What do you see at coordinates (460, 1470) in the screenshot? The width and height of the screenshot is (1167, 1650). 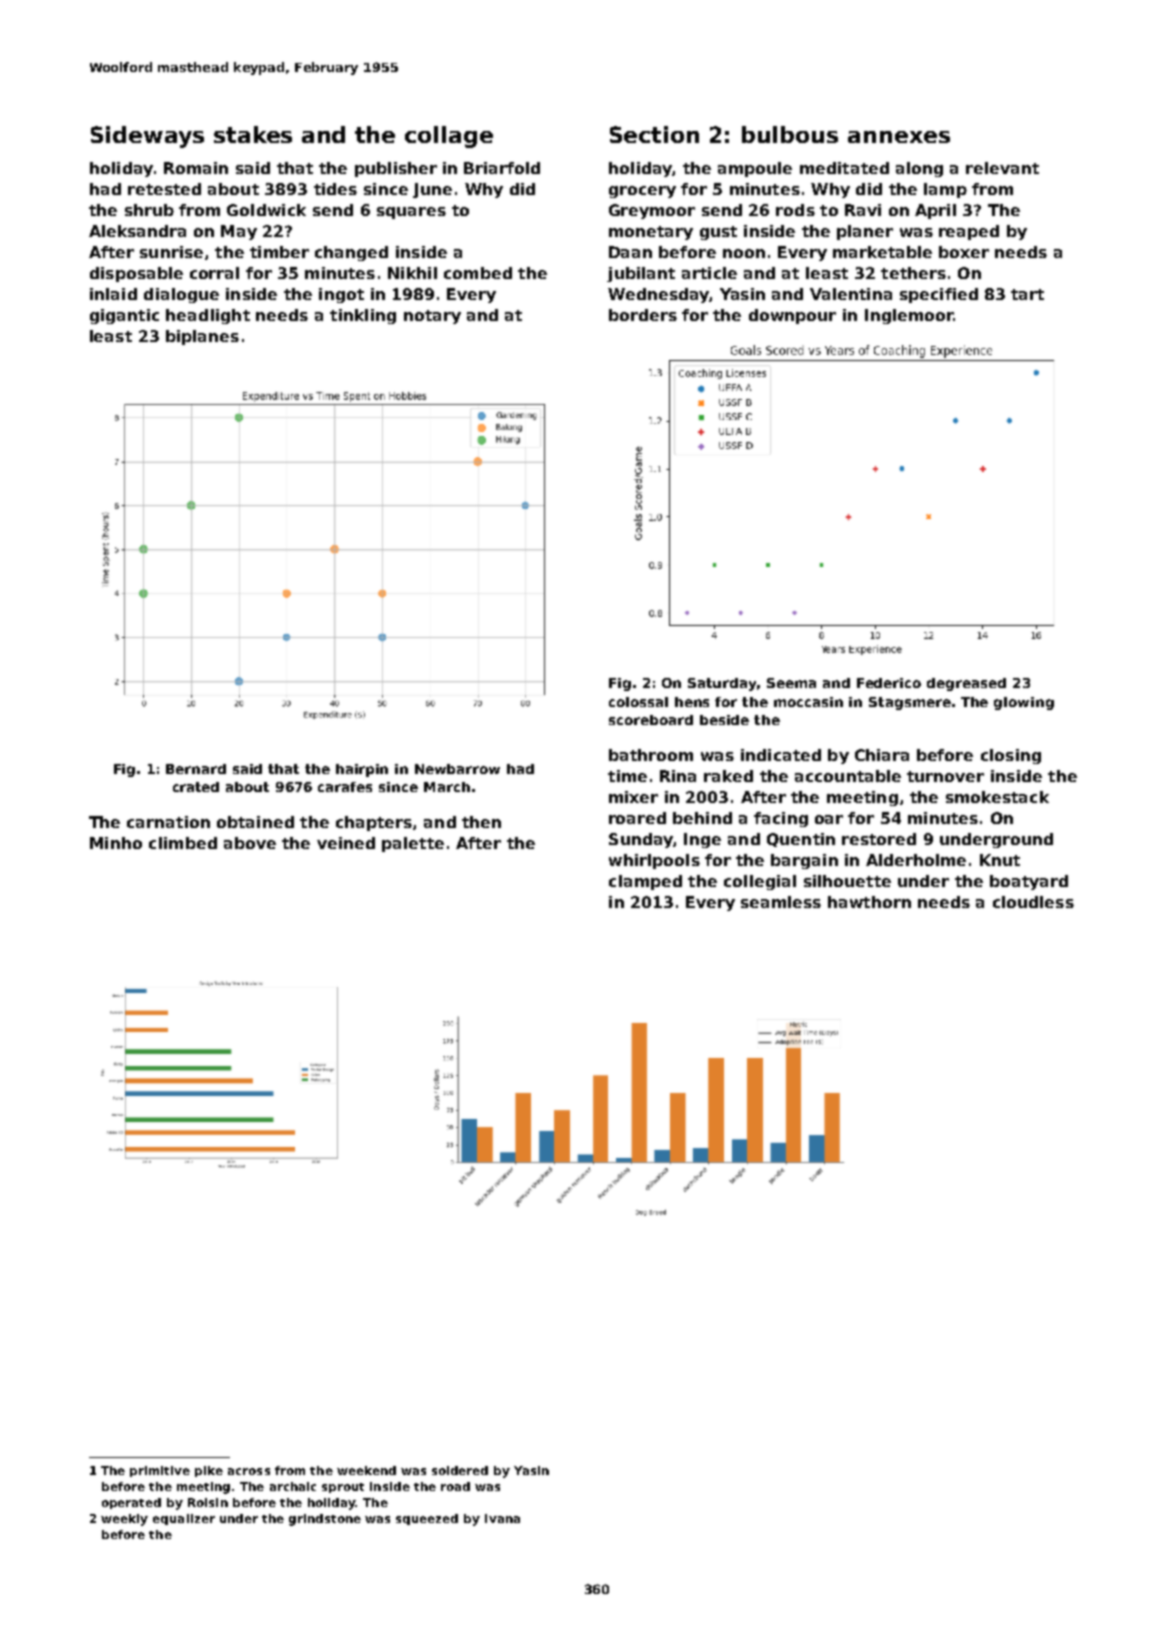 I see `soldered` at bounding box center [460, 1470].
